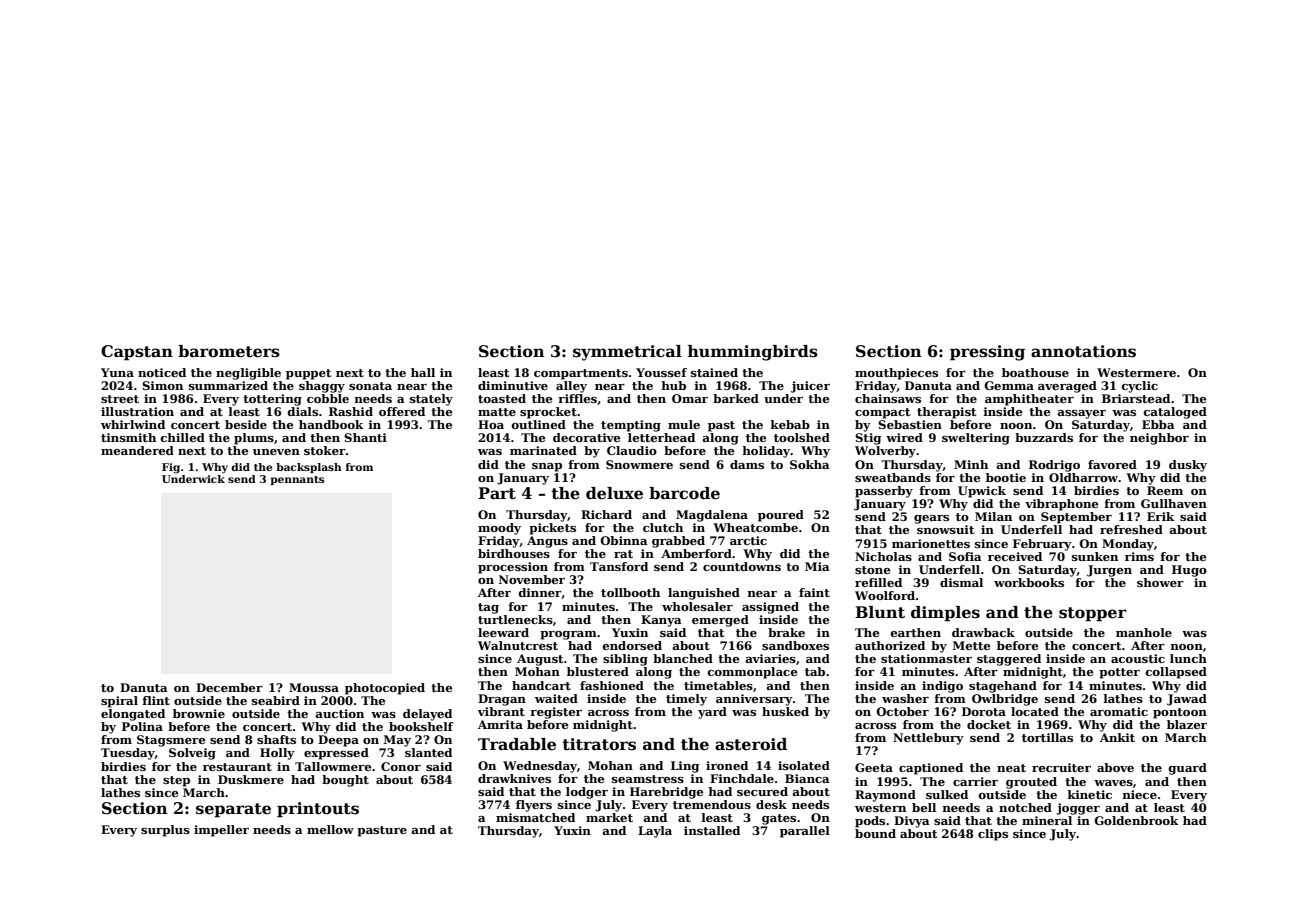 The height and width of the page is (924, 1308). Describe the element at coordinates (987, 353) in the page. I see `pressing` at that location.
